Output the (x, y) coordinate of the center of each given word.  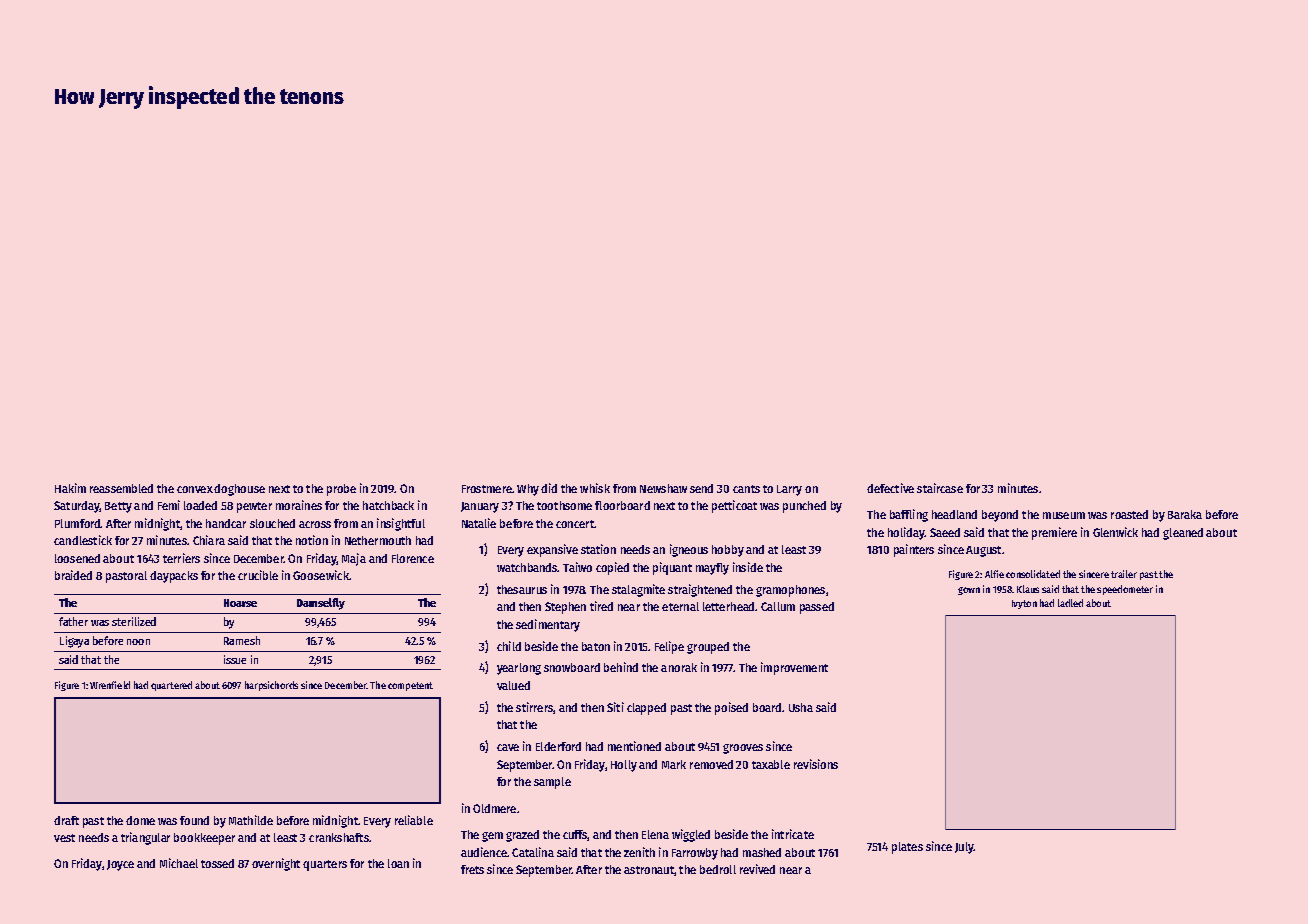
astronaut (649, 870)
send (701, 488)
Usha (801, 707)
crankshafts (339, 837)
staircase (940, 488)
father (73, 621)
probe (341, 490)
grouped (708, 648)
